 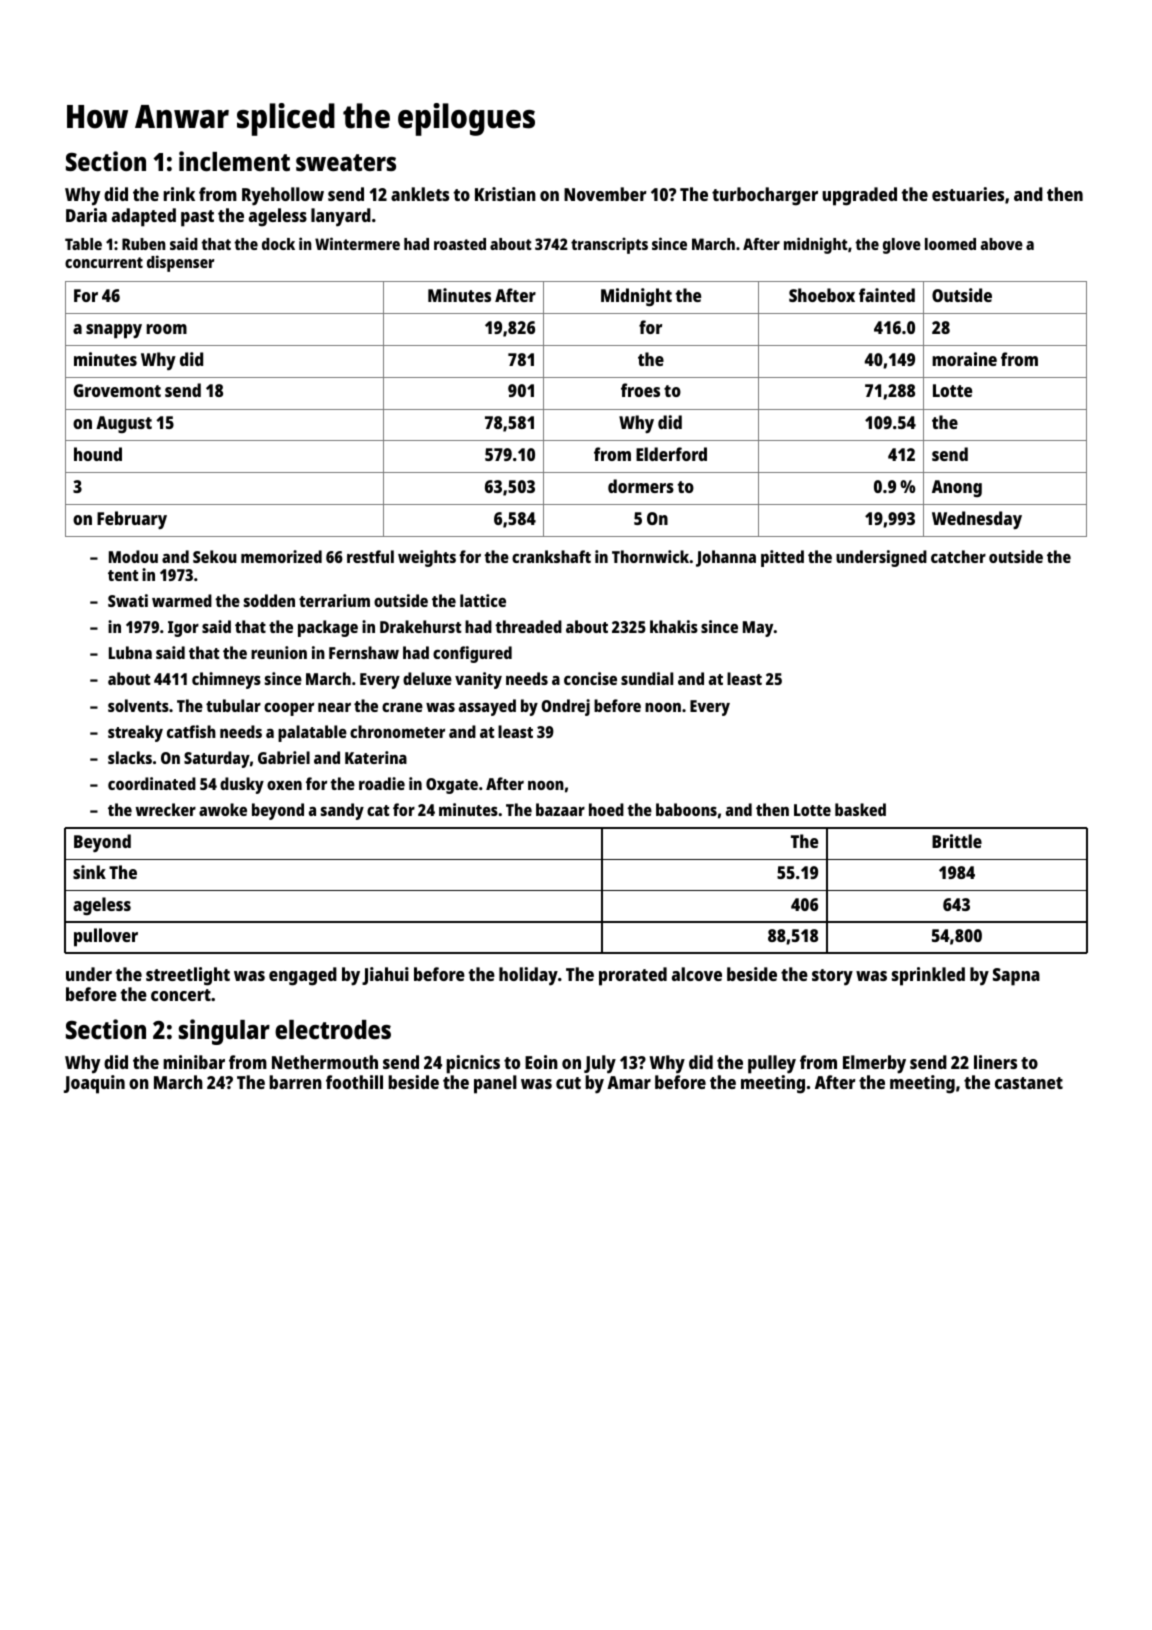 What do you see at coordinates (640, 390) in the screenshot?
I see `froes` at bounding box center [640, 390].
